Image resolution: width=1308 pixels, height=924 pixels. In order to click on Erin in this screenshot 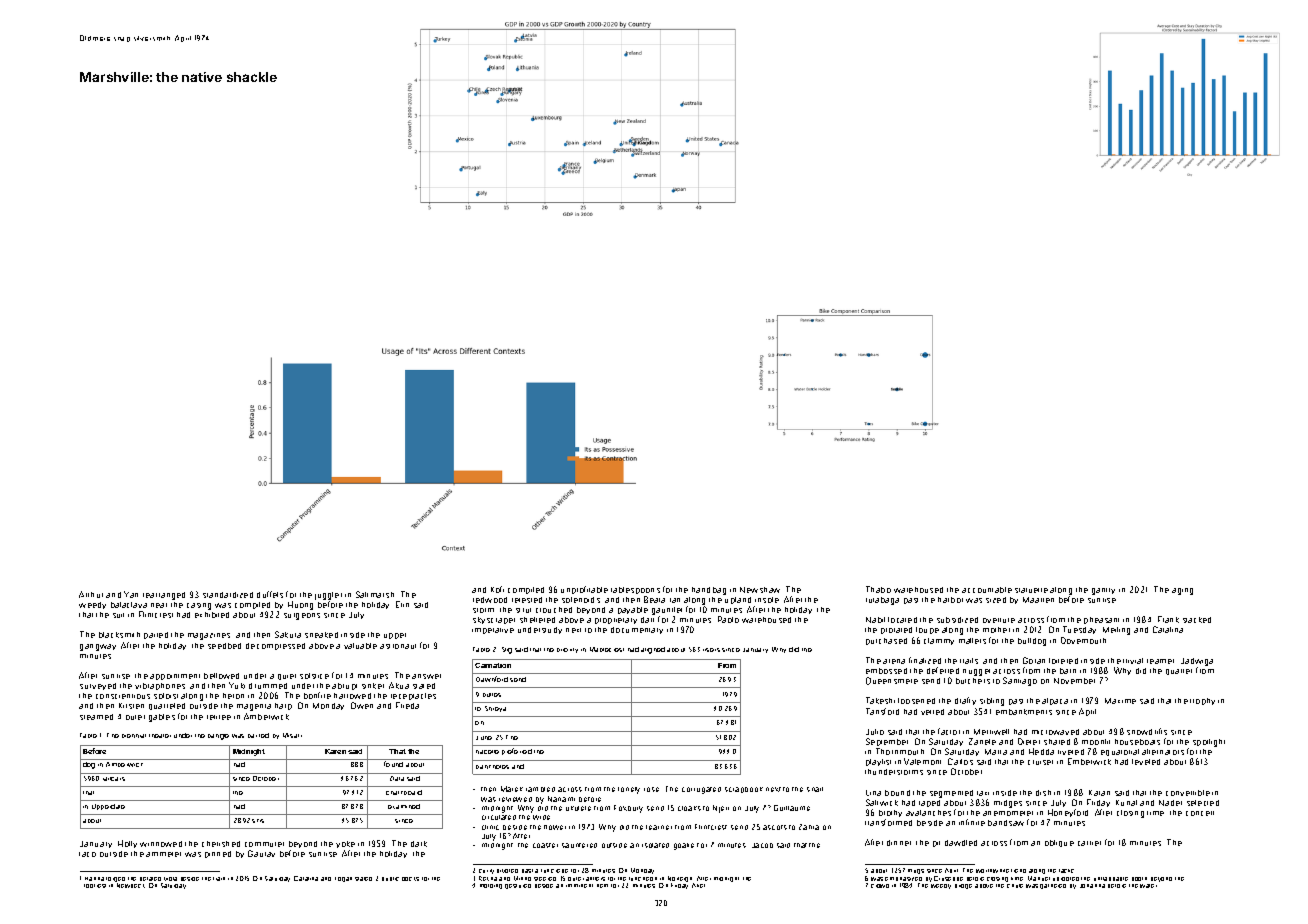, I will do `click(402, 604)`.
